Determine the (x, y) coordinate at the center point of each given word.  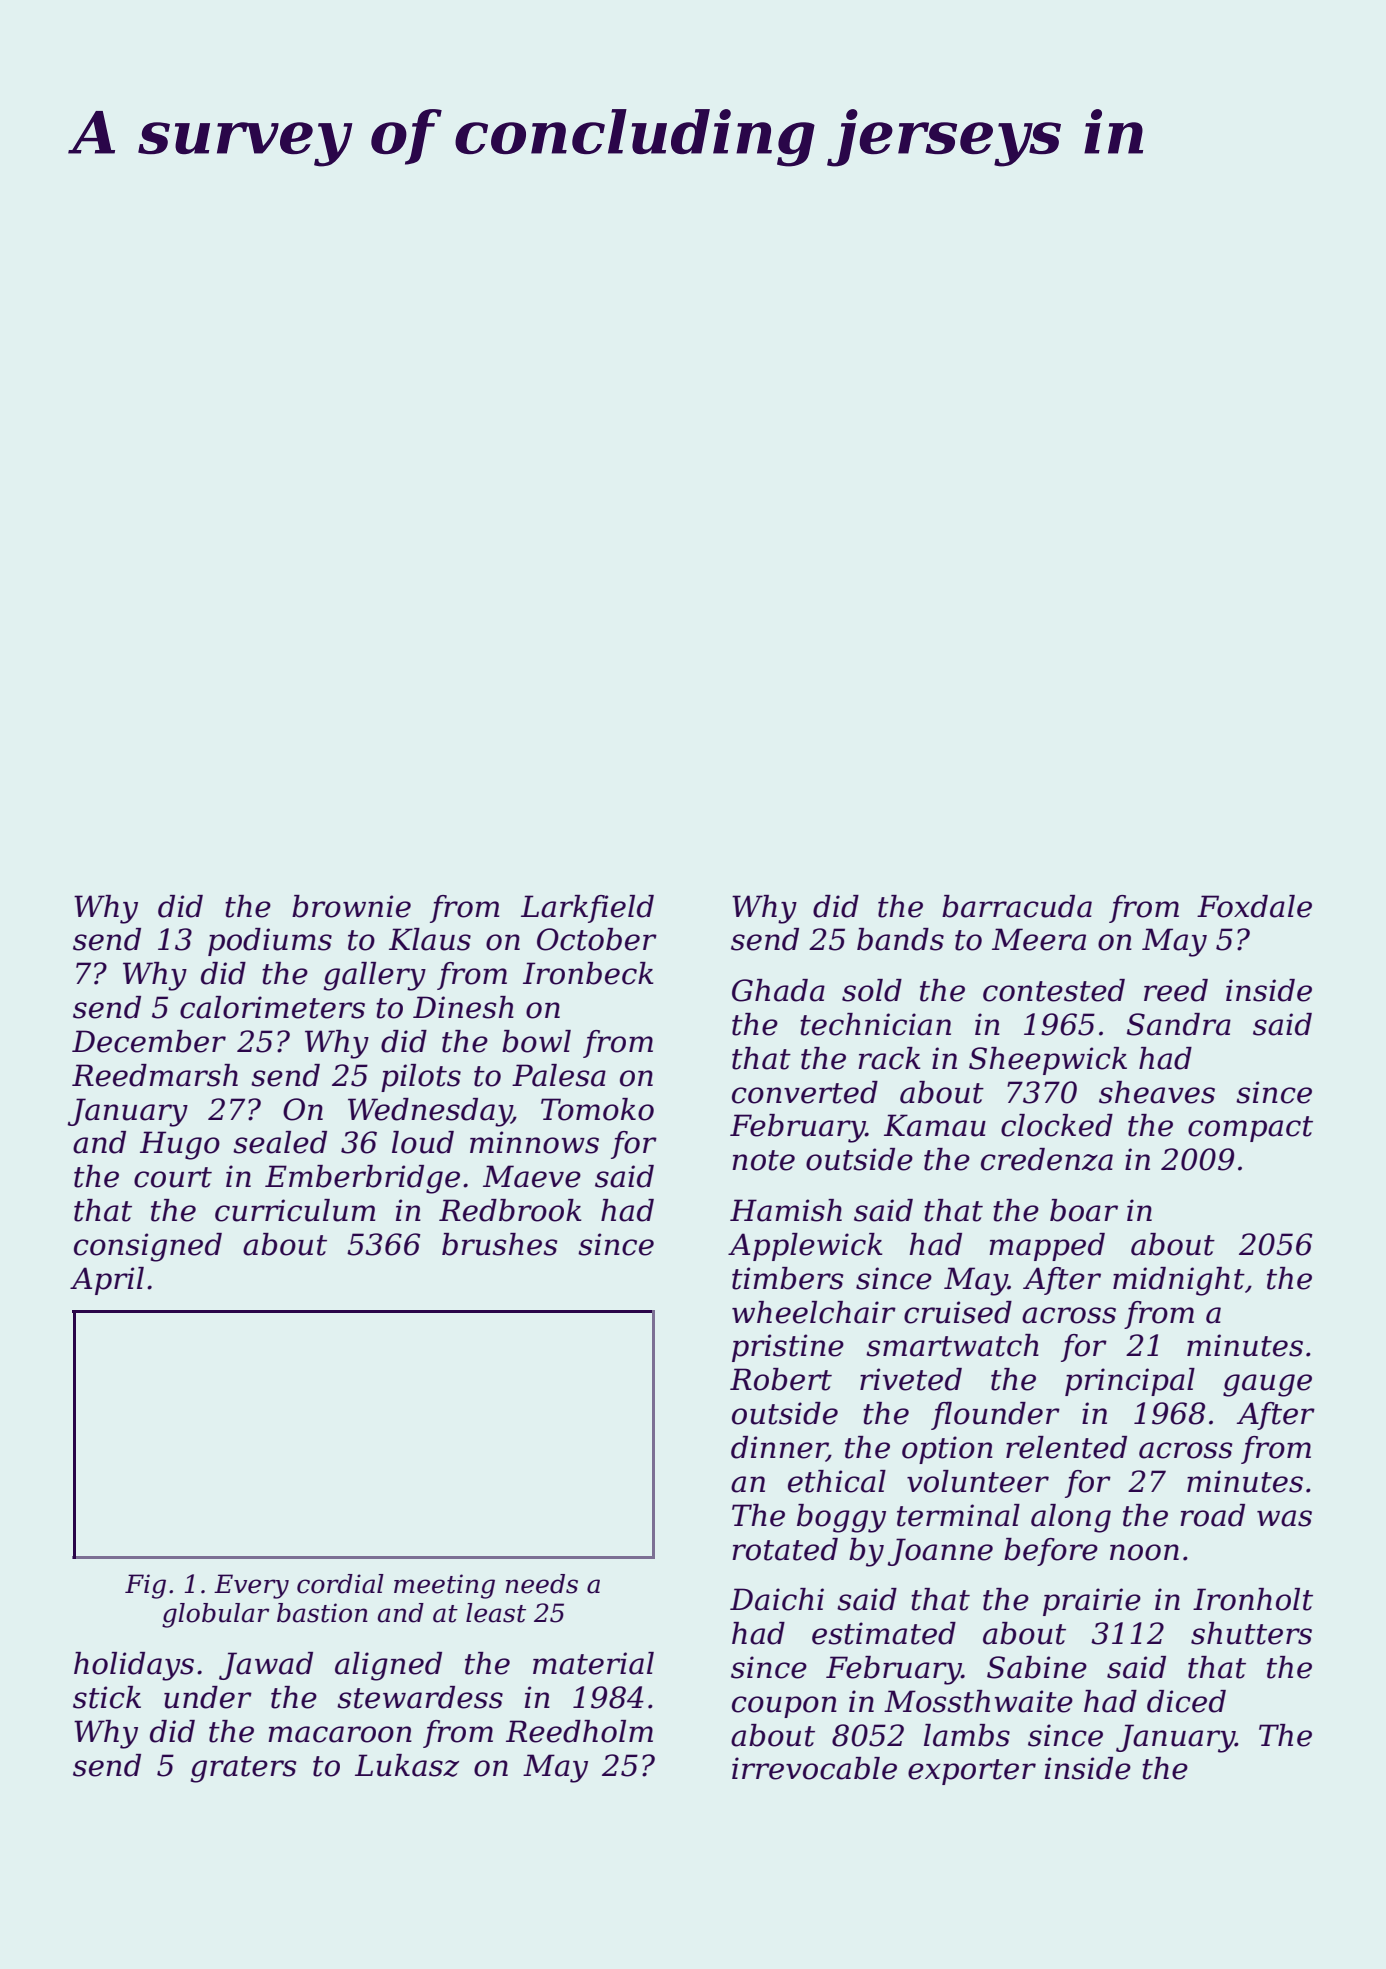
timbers (787, 1278)
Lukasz (407, 1765)
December (149, 1041)
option (947, 1450)
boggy (841, 1518)
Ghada (778, 990)
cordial (340, 1584)
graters (243, 1769)
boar (1084, 1210)
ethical (837, 1481)
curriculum (295, 1210)
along (1071, 1518)
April (107, 1281)
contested (1054, 990)
